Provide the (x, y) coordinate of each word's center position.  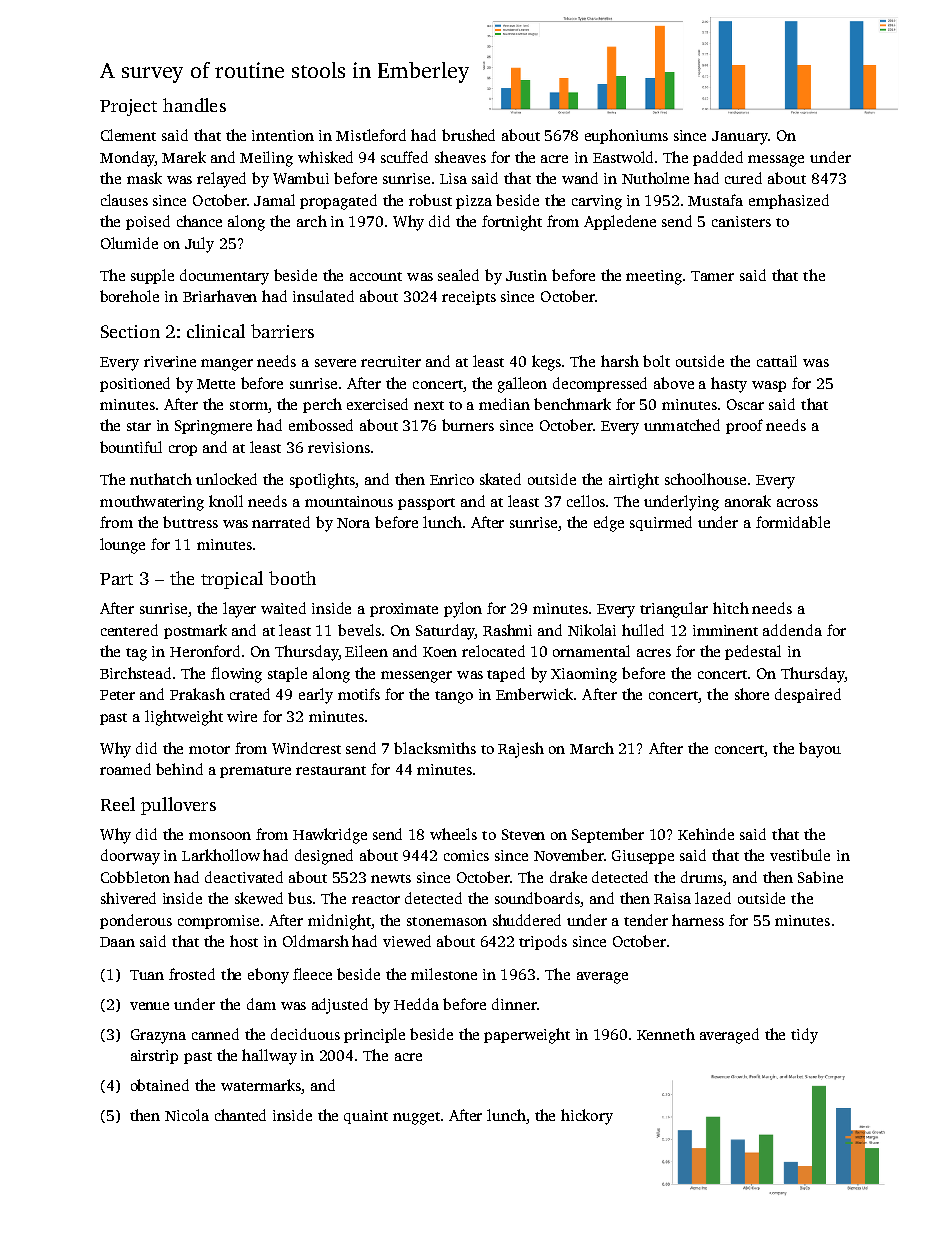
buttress (190, 522)
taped (506, 674)
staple (287, 674)
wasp (769, 386)
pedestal (753, 652)
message (776, 161)
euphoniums (626, 136)
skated (500, 479)
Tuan (147, 975)
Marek (184, 157)
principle (374, 1035)
